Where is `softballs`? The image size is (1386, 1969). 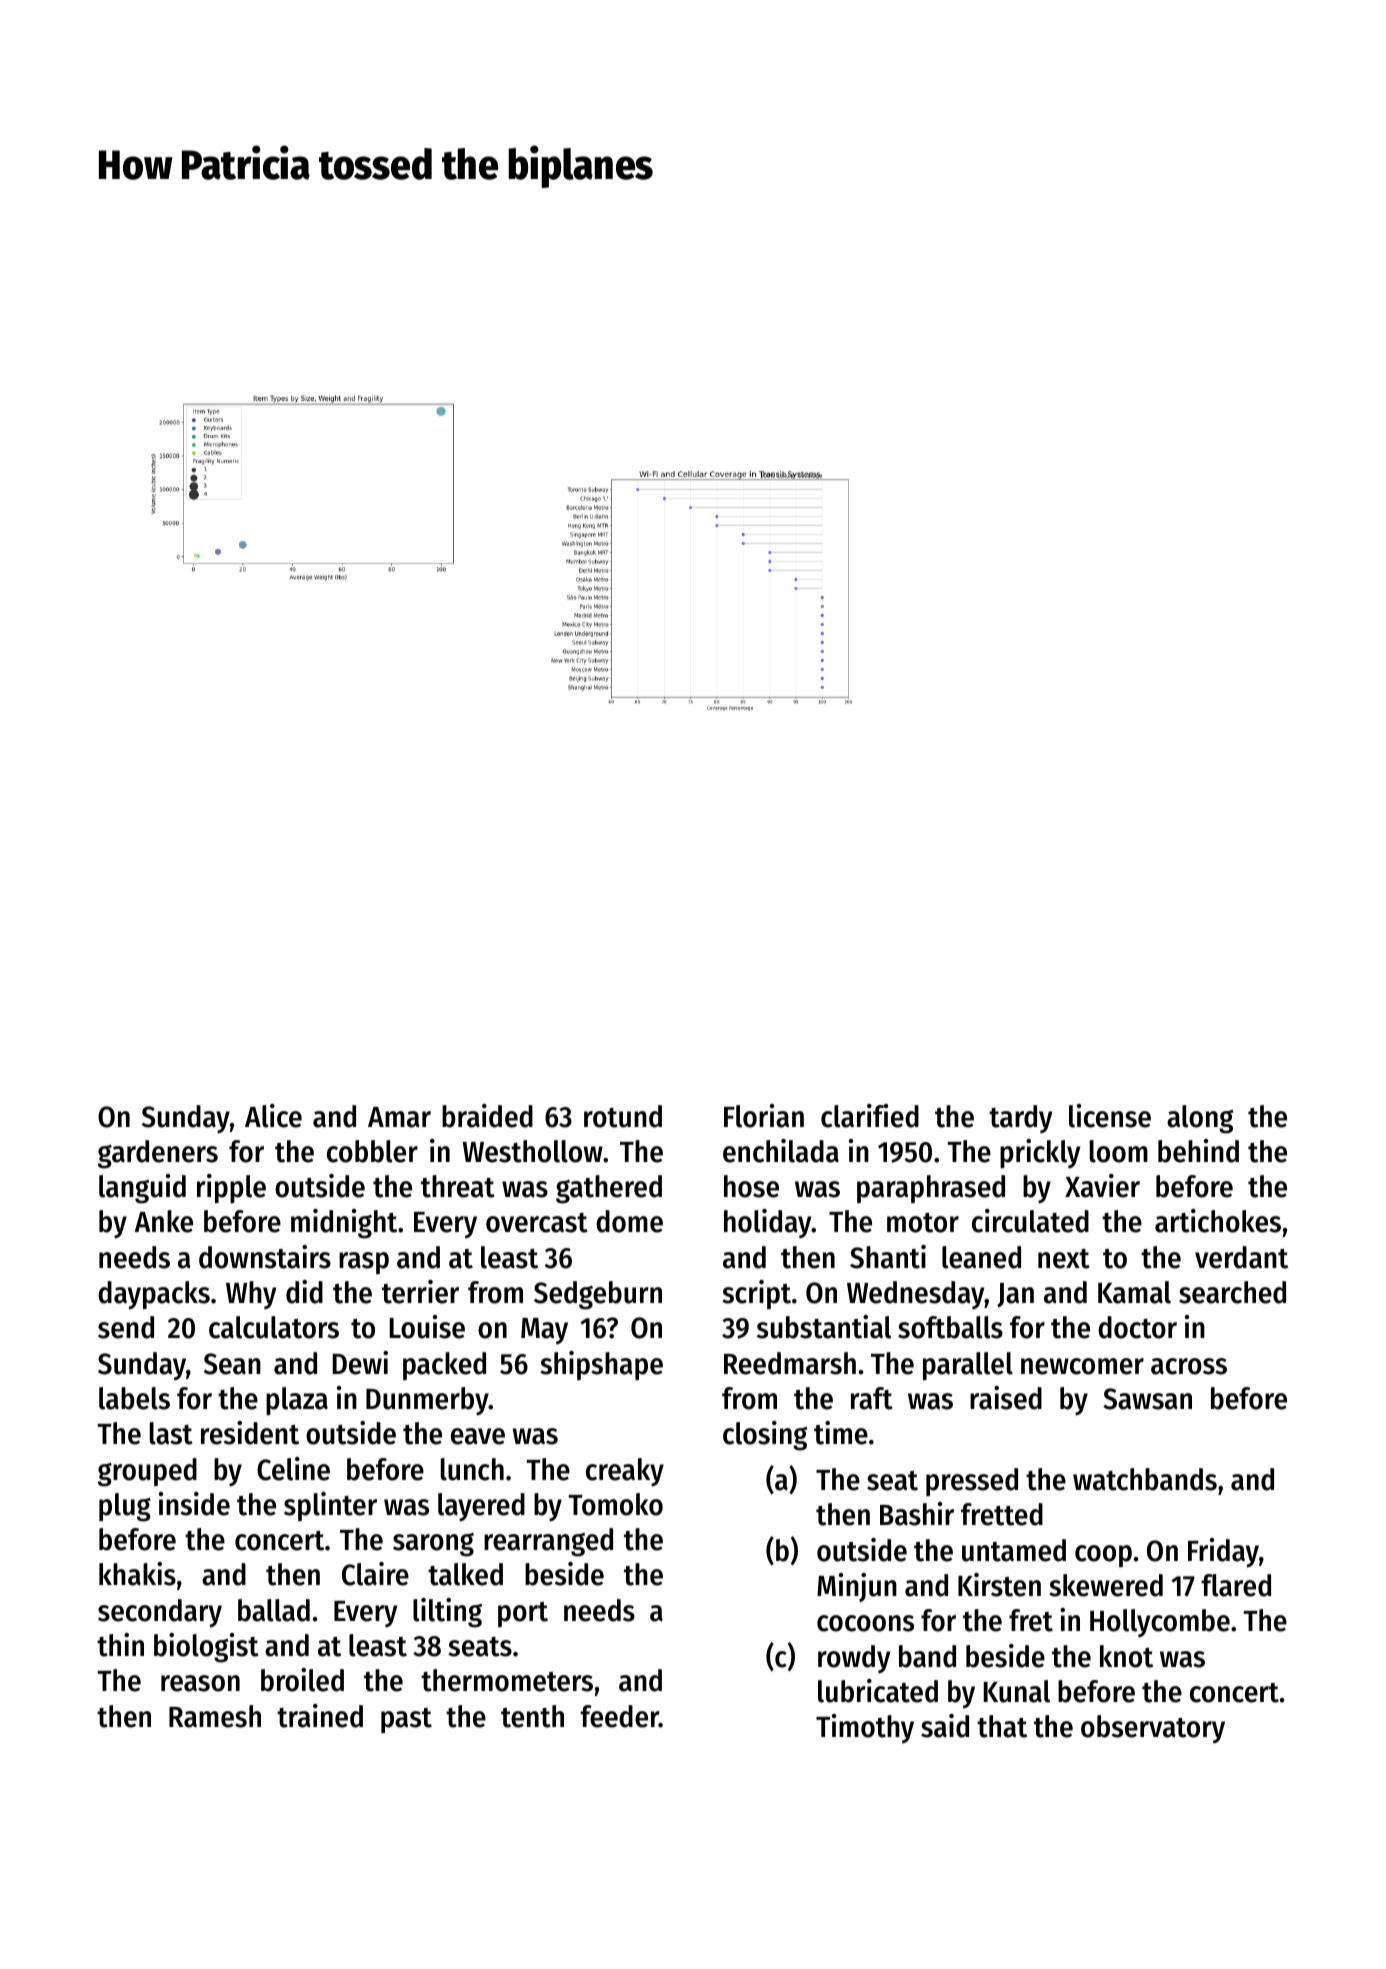 softballs is located at coordinates (950, 1327).
